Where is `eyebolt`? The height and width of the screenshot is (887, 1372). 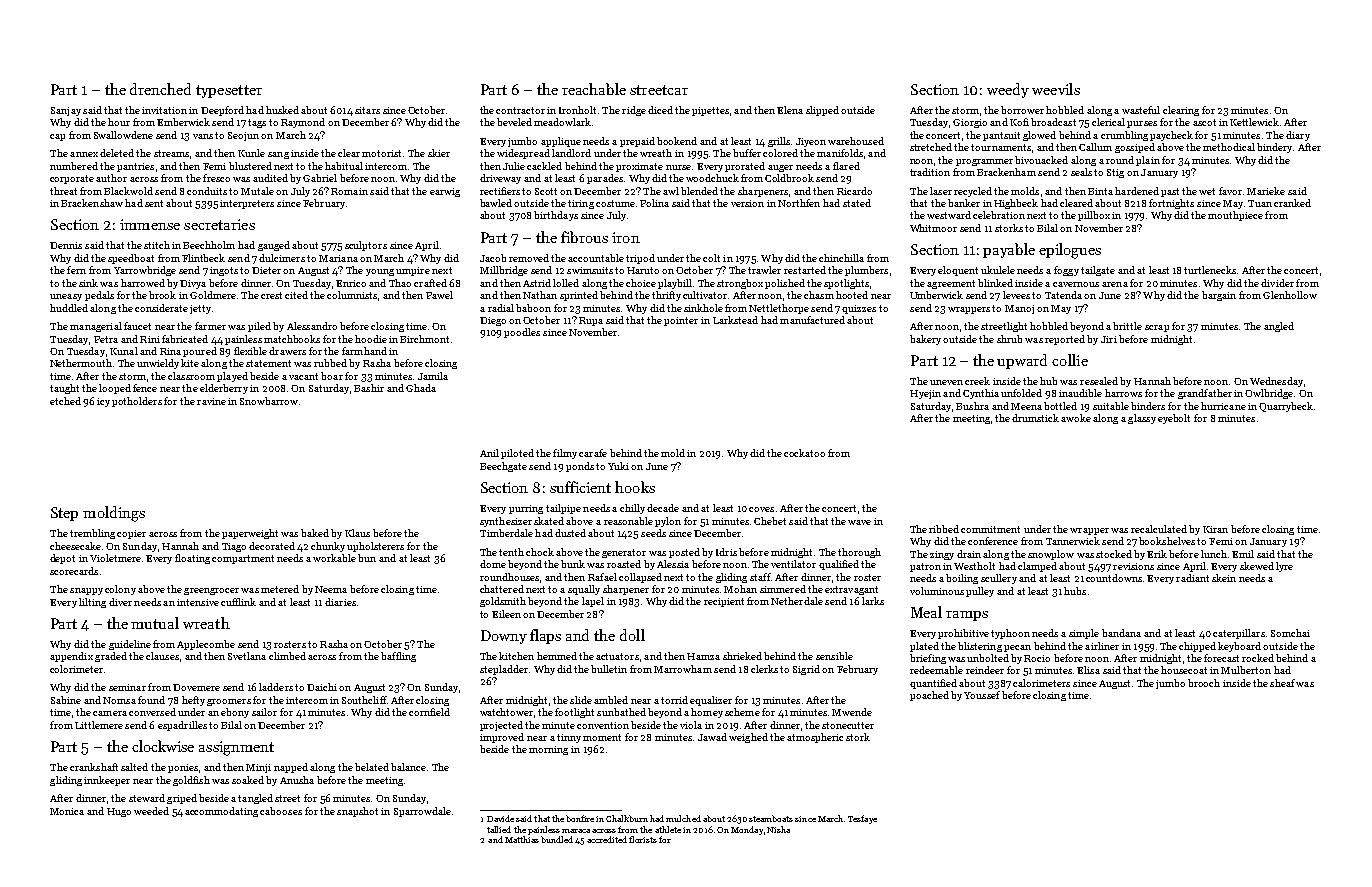
eyebolt is located at coordinates (1174, 419).
